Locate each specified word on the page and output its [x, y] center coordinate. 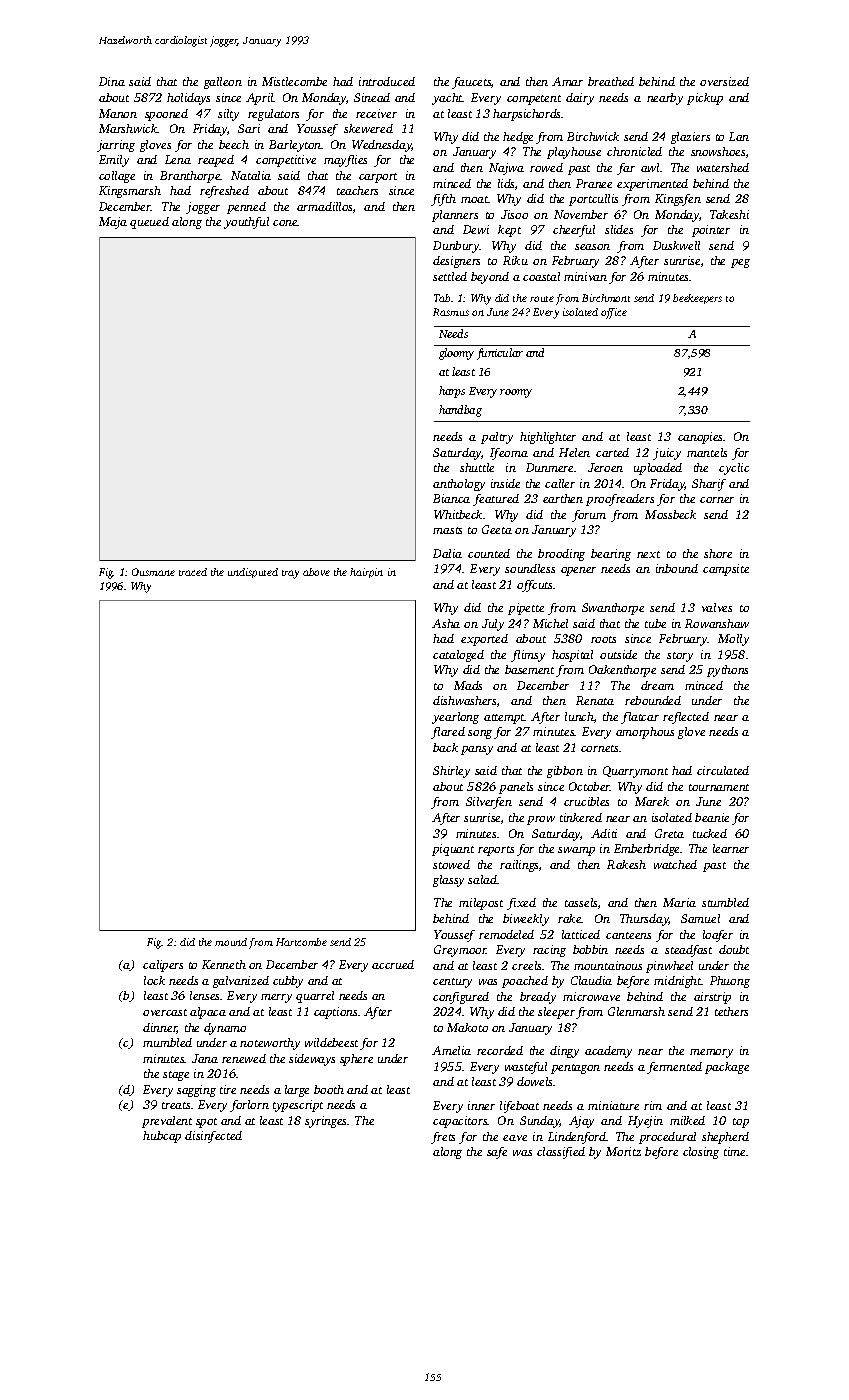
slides [619, 229]
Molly [733, 640]
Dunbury [456, 247]
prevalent [167, 1122]
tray [290, 574]
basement [529, 669]
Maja [113, 223]
